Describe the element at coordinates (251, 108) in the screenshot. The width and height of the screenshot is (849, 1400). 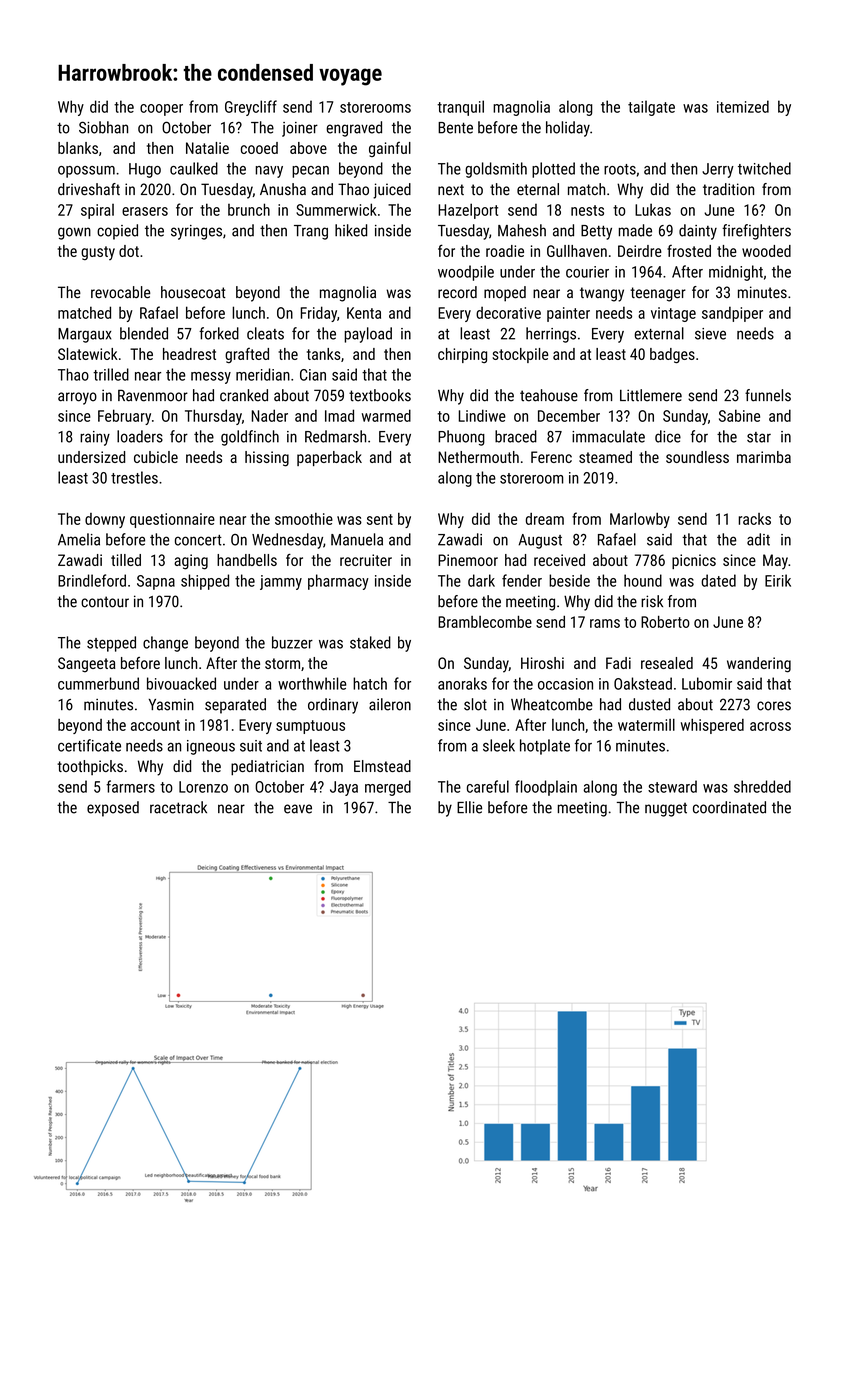
I see `Greycliff` at that location.
